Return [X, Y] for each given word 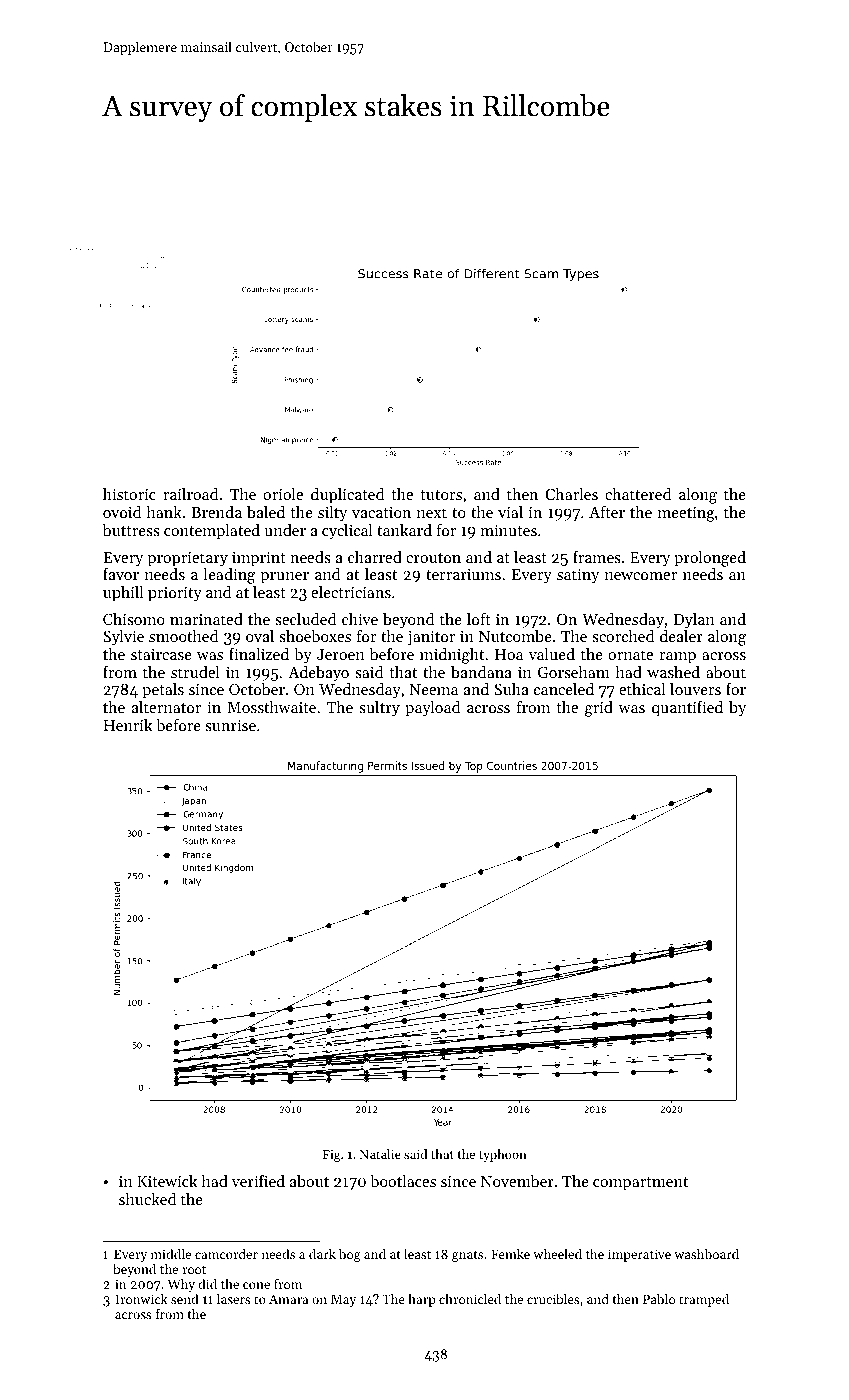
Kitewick [167, 1181]
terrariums [463, 574]
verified [258, 1181]
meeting [686, 514]
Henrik [127, 725]
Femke [510, 1254]
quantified [687, 709]
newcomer [641, 576]
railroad [190, 494]
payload [432, 709]
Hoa [509, 654]
